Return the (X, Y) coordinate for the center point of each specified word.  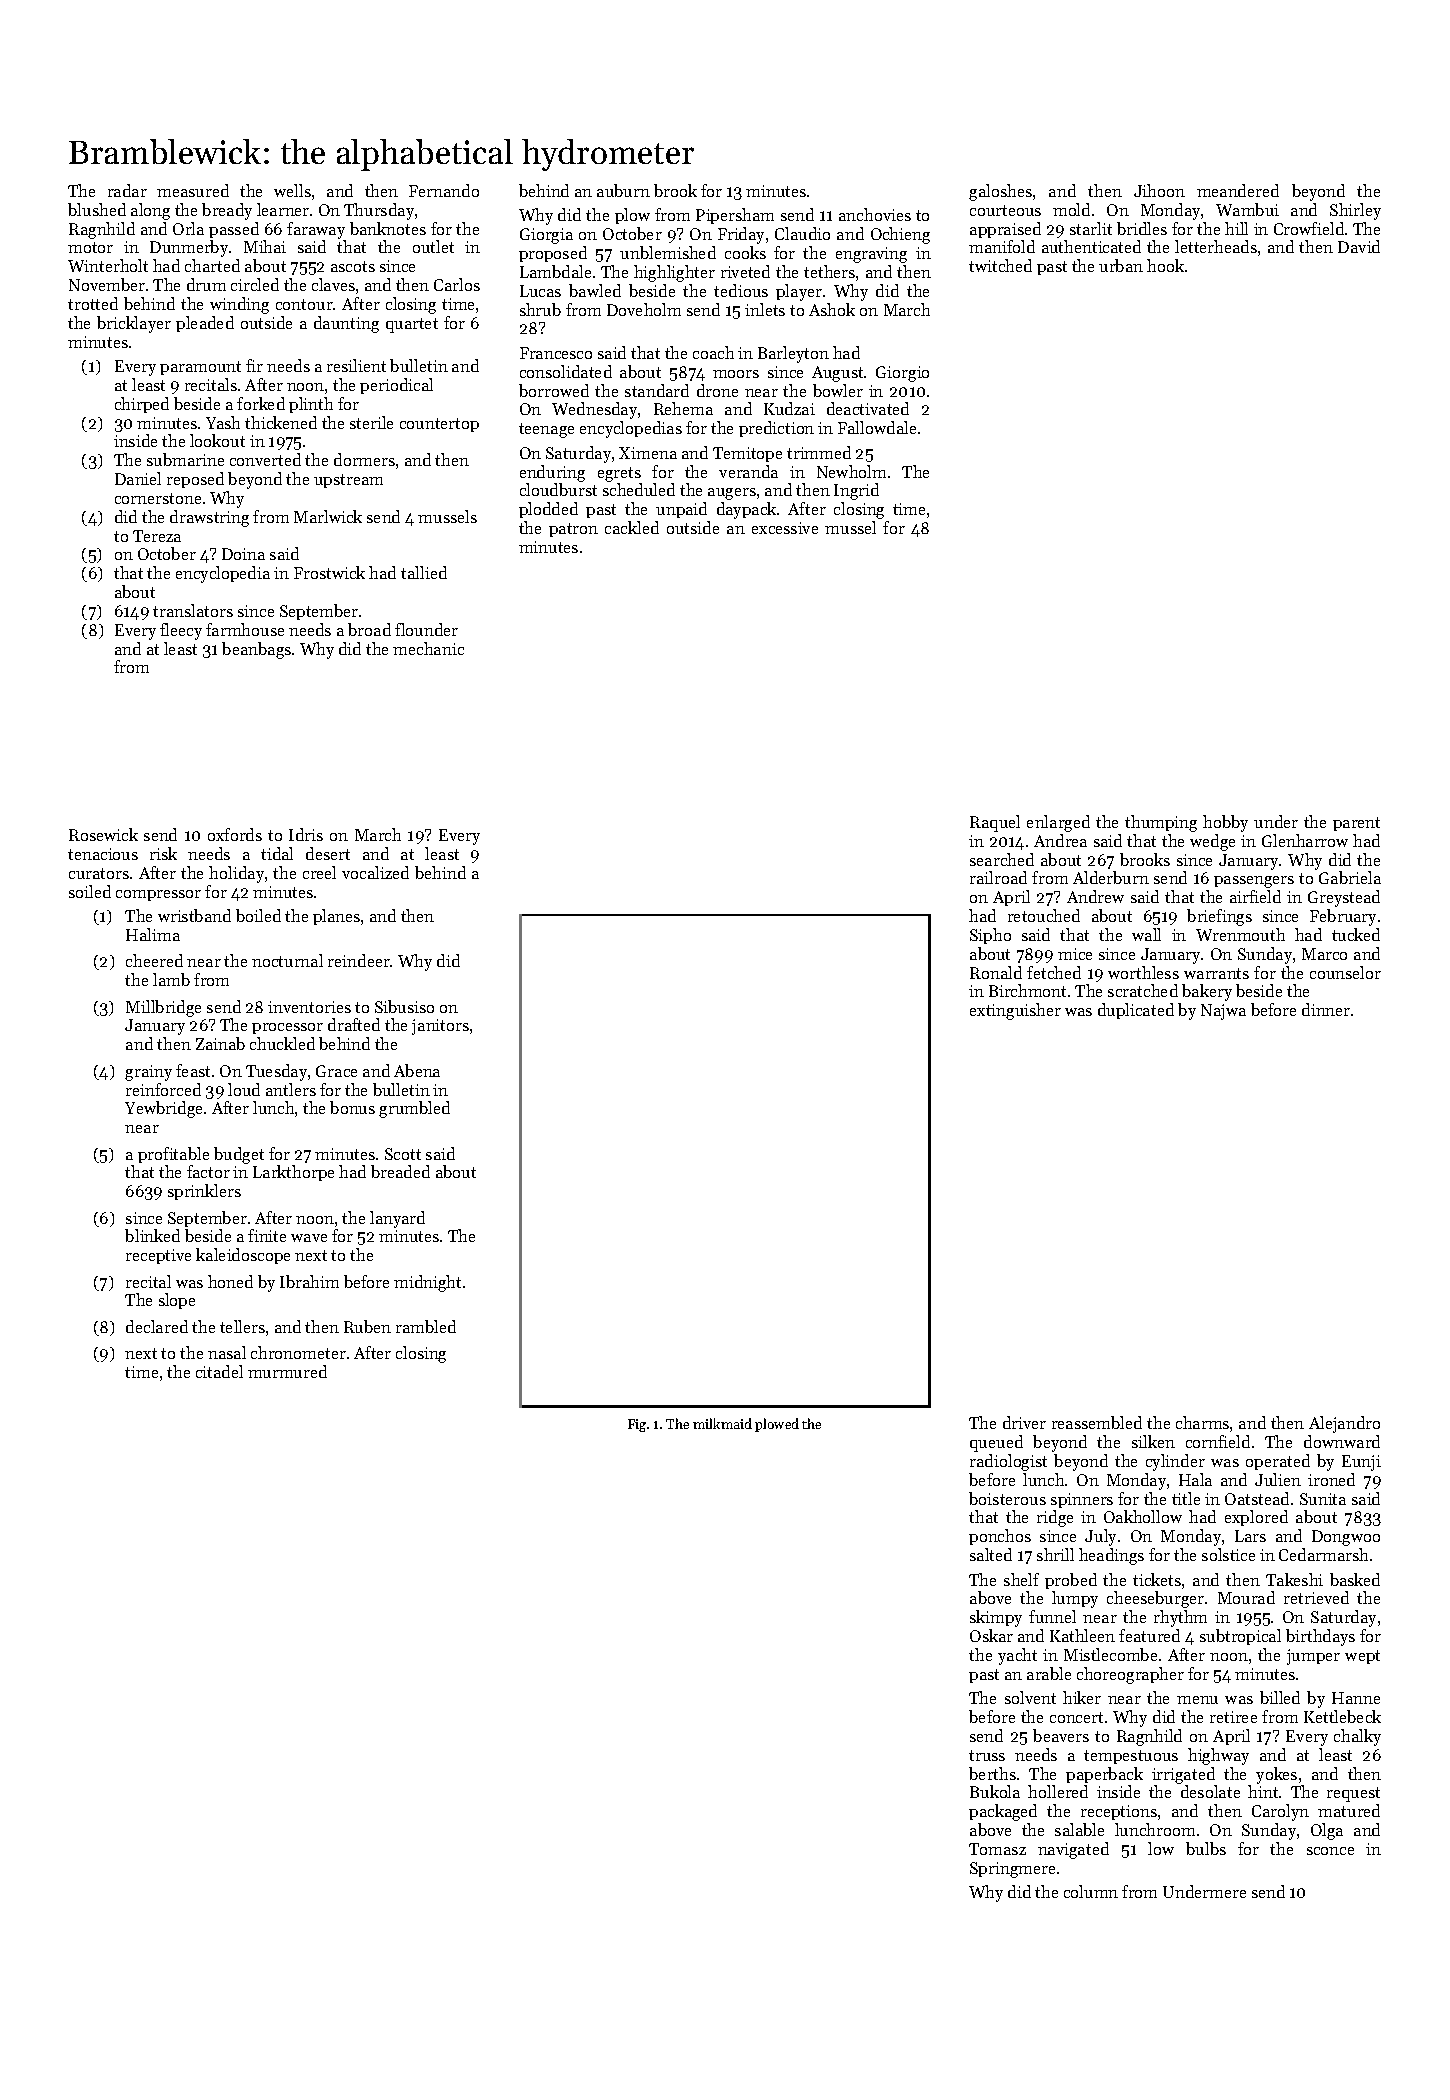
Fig (637, 1425)
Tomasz (997, 1849)
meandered (1238, 190)
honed (230, 1281)
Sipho (990, 936)
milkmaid (722, 1423)
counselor (1345, 972)
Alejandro (1344, 1424)
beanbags (256, 650)
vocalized (375, 872)
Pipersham (735, 216)
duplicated (1136, 1011)
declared (157, 1326)
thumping (1161, 823)
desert (328, 853)
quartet (412, 325)
